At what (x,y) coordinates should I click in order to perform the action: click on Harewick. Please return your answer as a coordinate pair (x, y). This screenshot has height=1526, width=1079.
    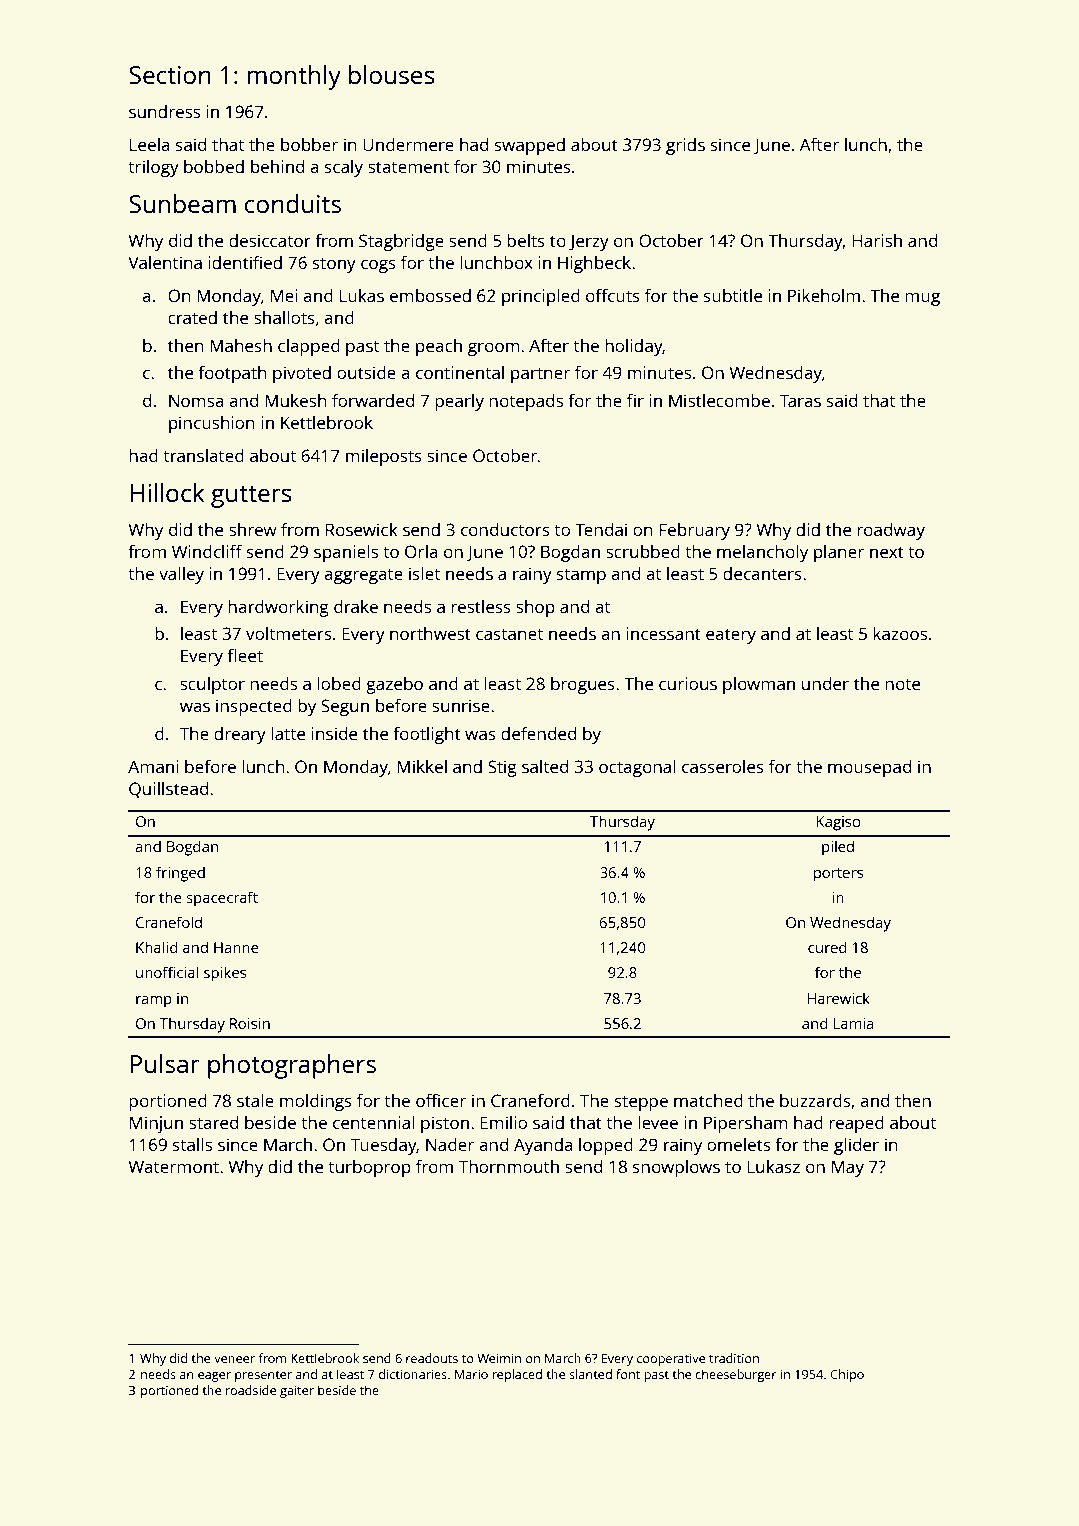
    Looking at the image, I should click on (838, 998).
